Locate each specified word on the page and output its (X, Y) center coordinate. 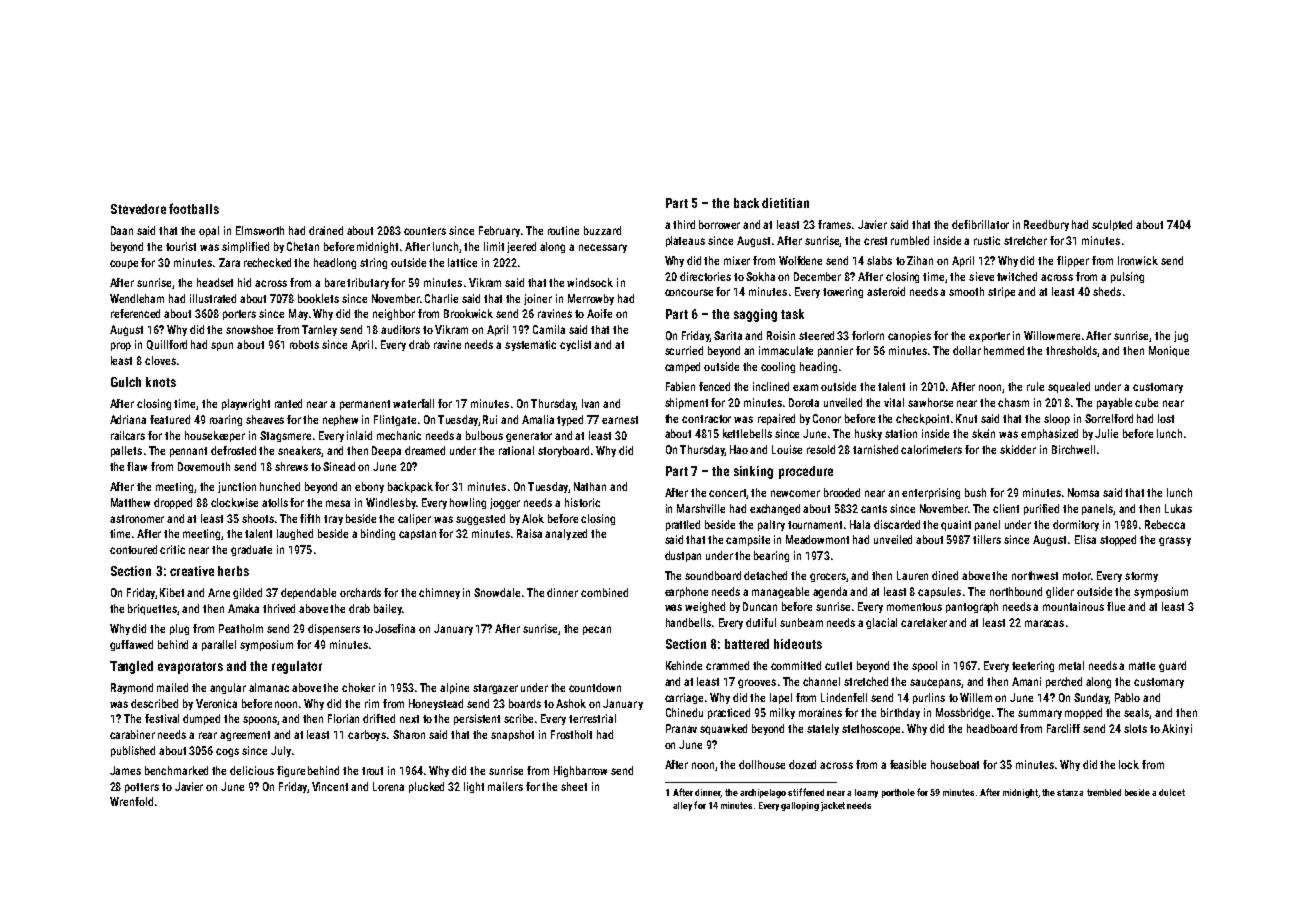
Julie (1106, 433)
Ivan (590, 403)
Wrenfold (131, 801)
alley (682, 806)
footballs (194, 208)
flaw (137, 466)
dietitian (785, 203)
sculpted (1112, 225)
